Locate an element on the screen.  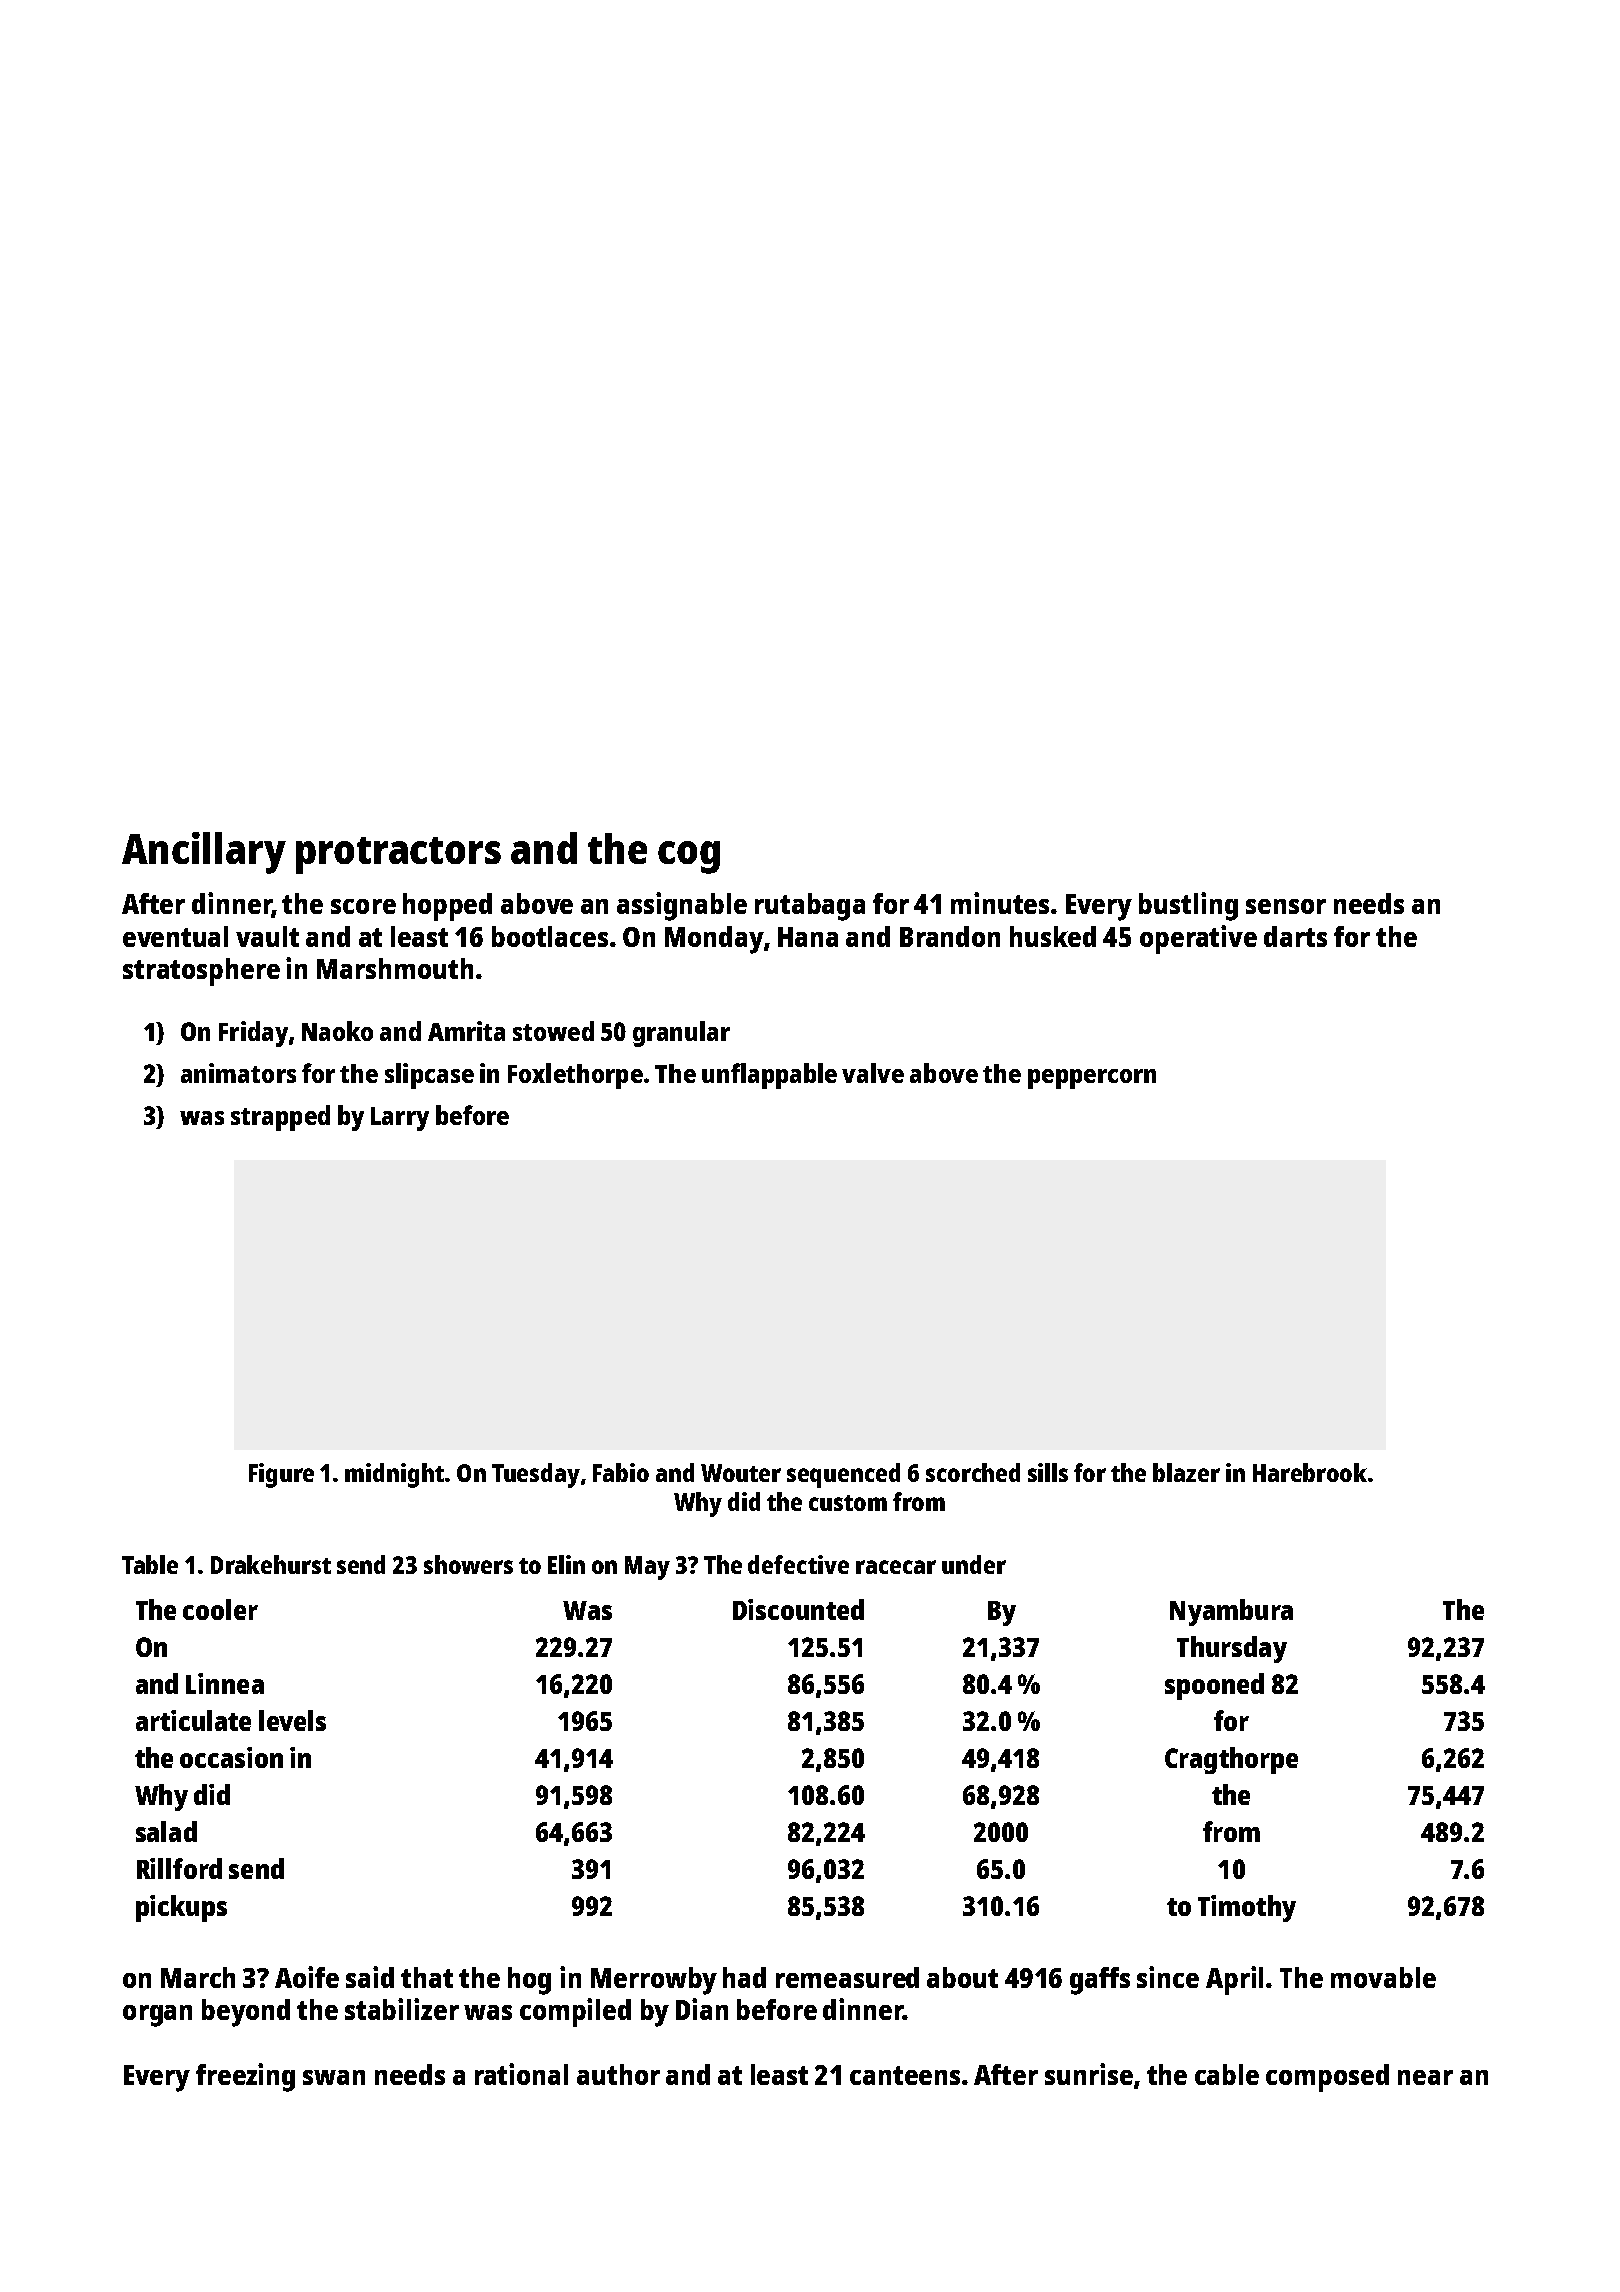
sunrise is located at coordinates (1089, 2074).
